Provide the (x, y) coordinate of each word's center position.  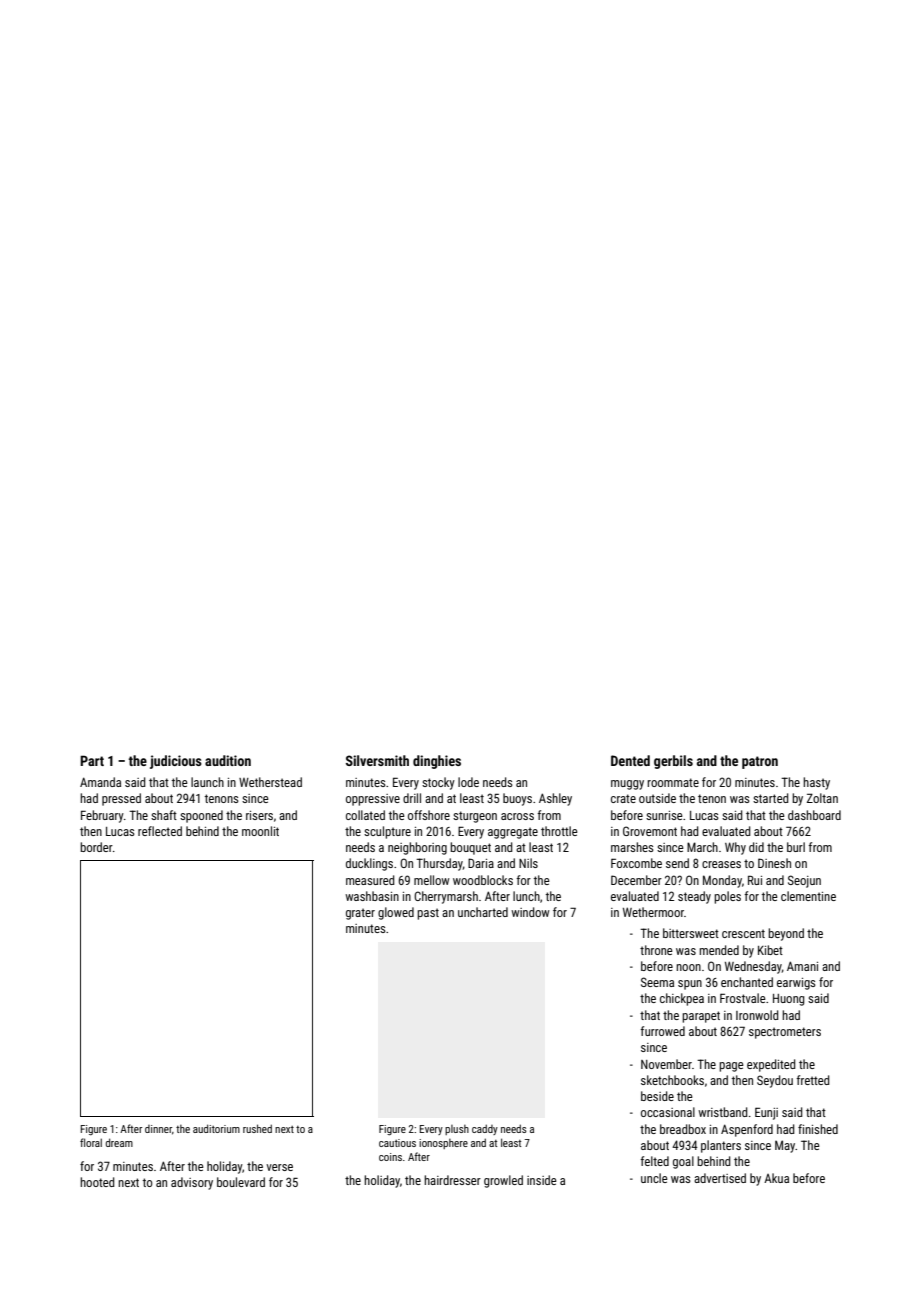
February (102, 816)
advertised (720, 1178)
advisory (192, 1183)
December (636, 880)
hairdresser (452, 1180)
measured (370, 880)
